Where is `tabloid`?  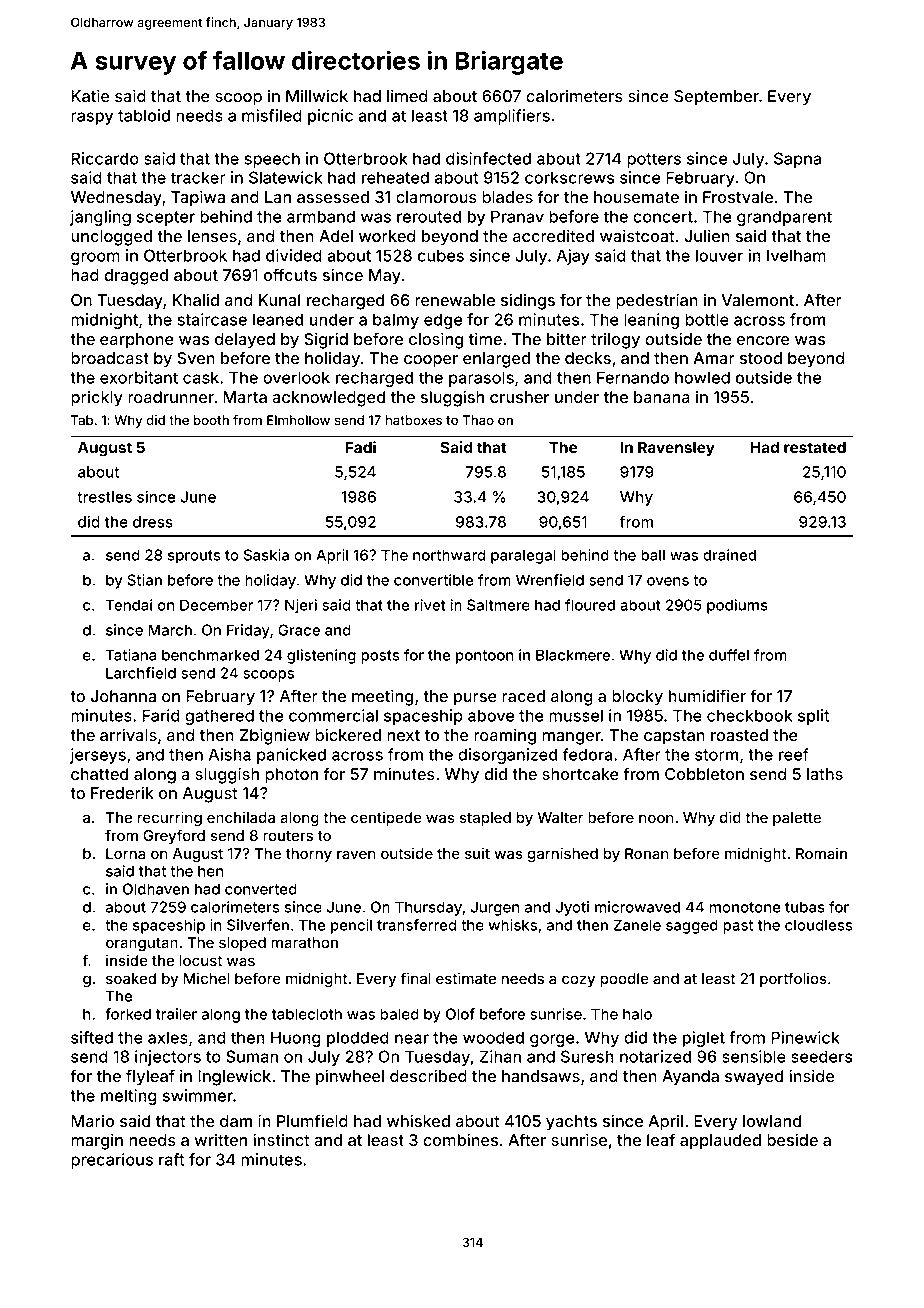 tabloid is located at coordinates (144, 115).
